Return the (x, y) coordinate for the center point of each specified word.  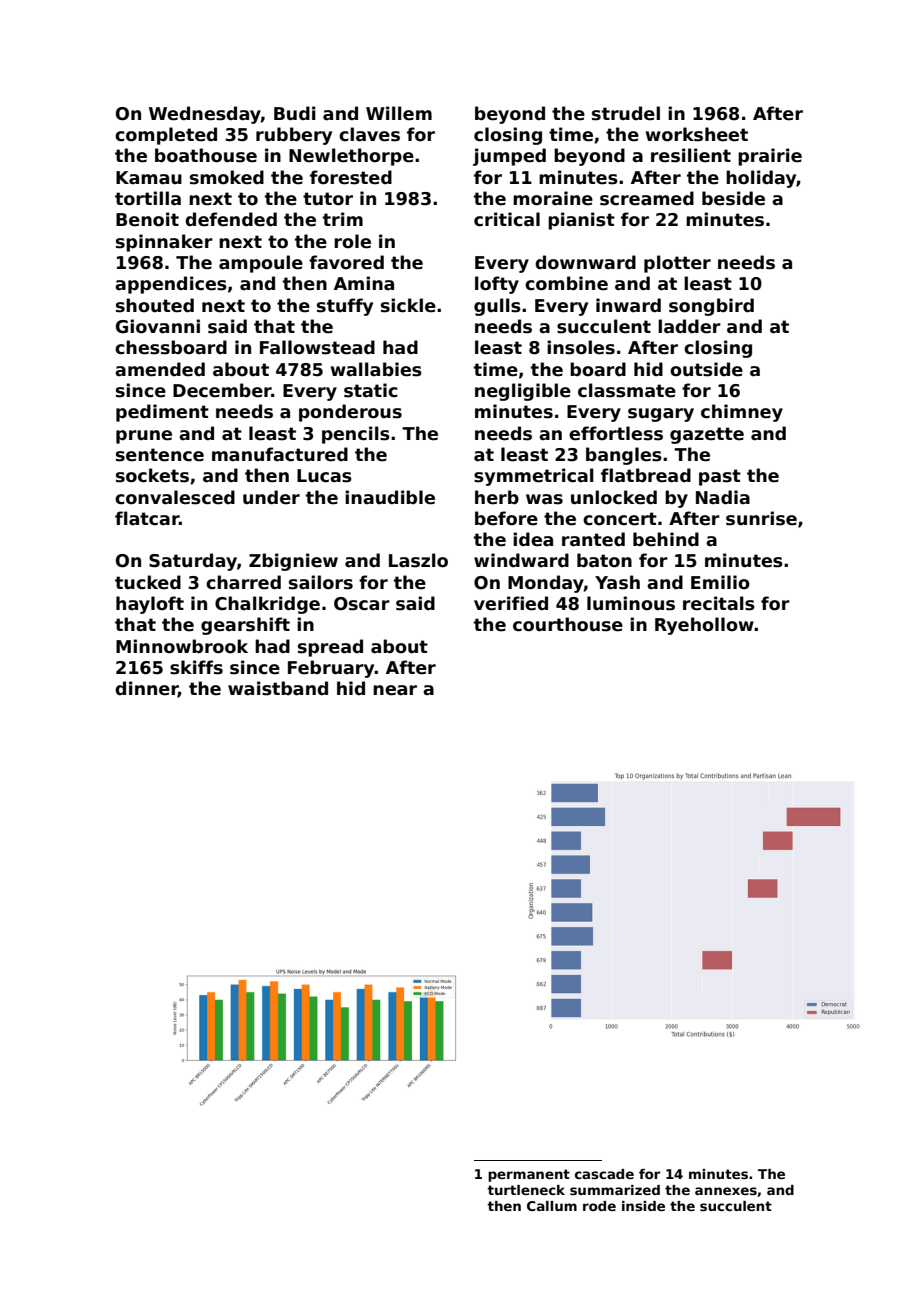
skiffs (196, 667)
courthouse (568, 624)
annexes (726, 1191)
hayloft (150, 605)
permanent (529, 1175)
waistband (278, 688)
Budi (295, 113)
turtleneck (526, 1190)
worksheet (697, 134)
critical (507, 219)
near (395, 690)
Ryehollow (704, 626)
